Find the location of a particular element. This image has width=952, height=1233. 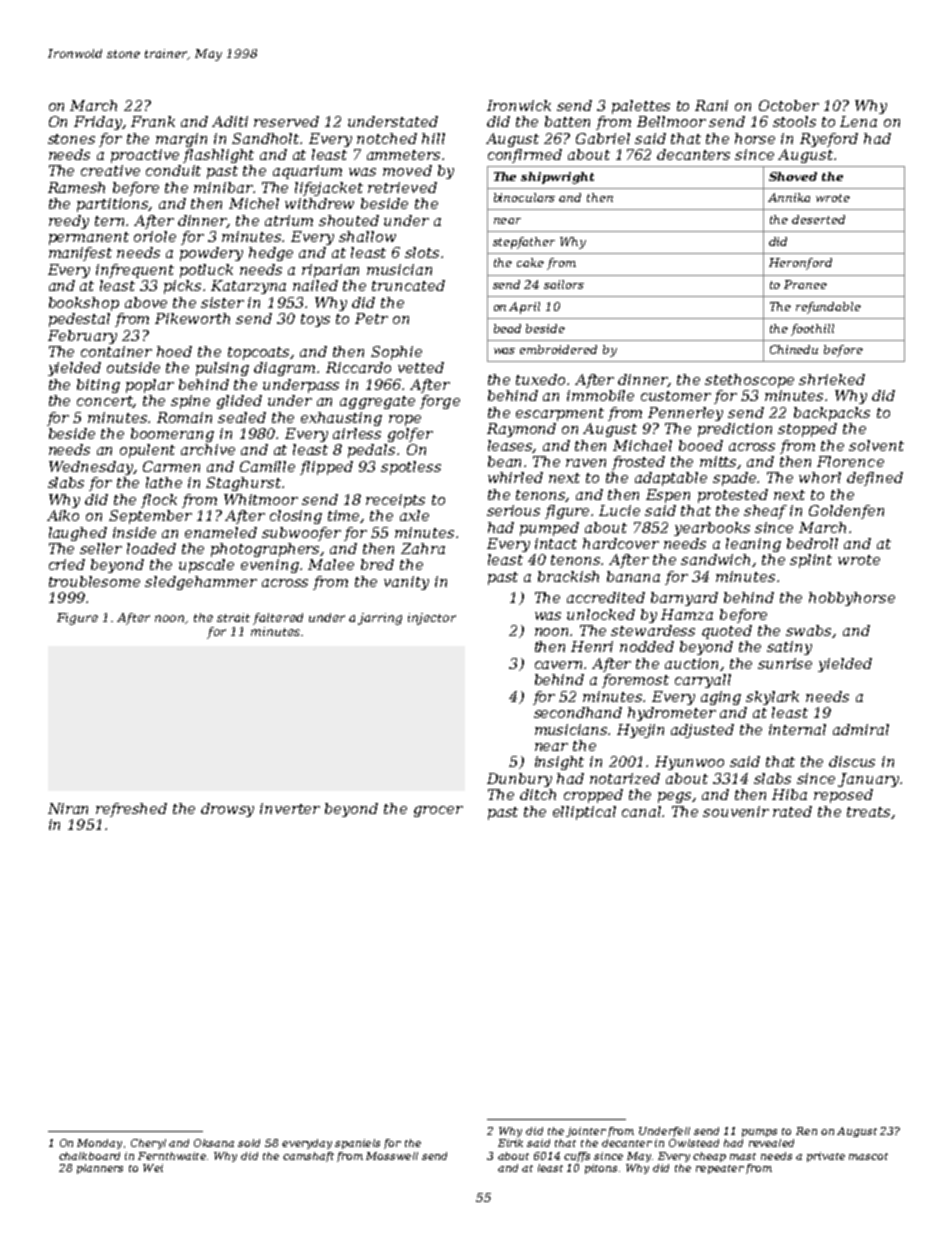

raven is located at coordinates (586, 463).
